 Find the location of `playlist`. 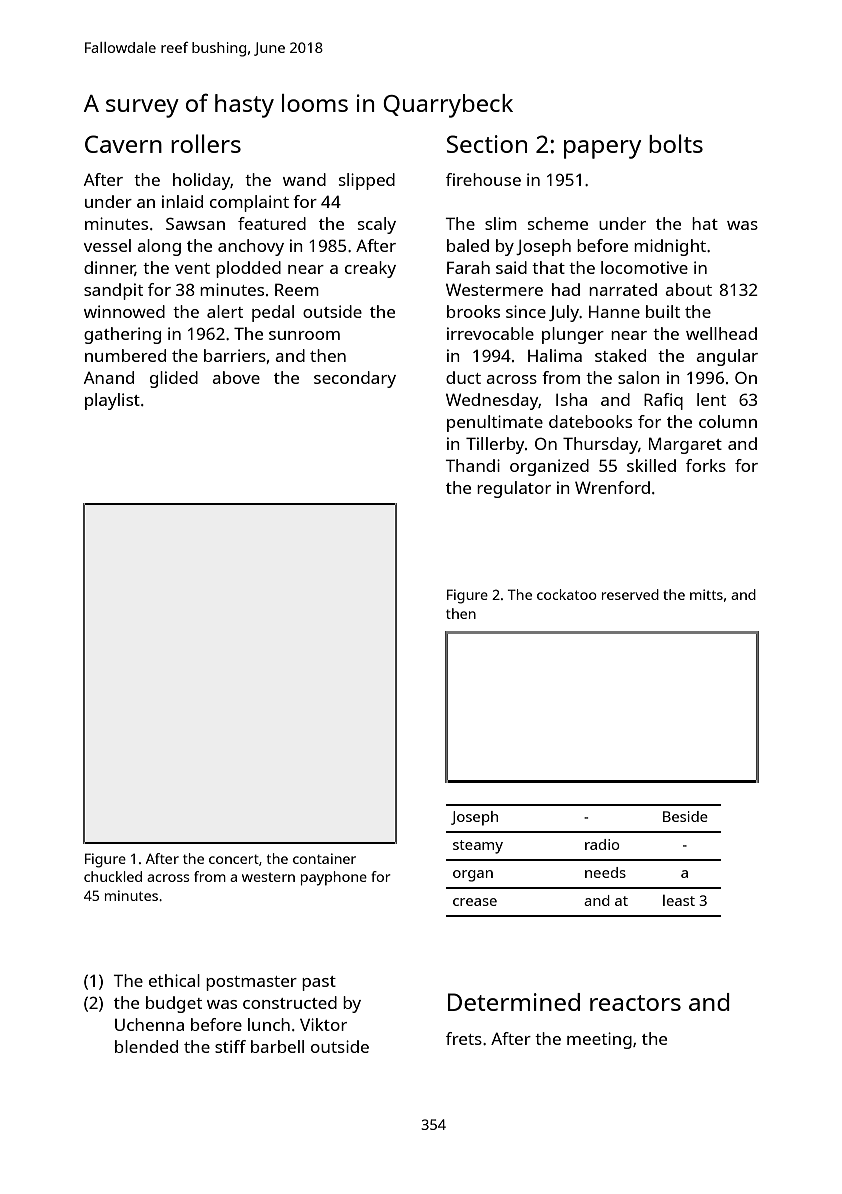

playlist is located at coordinates (112, 401).
